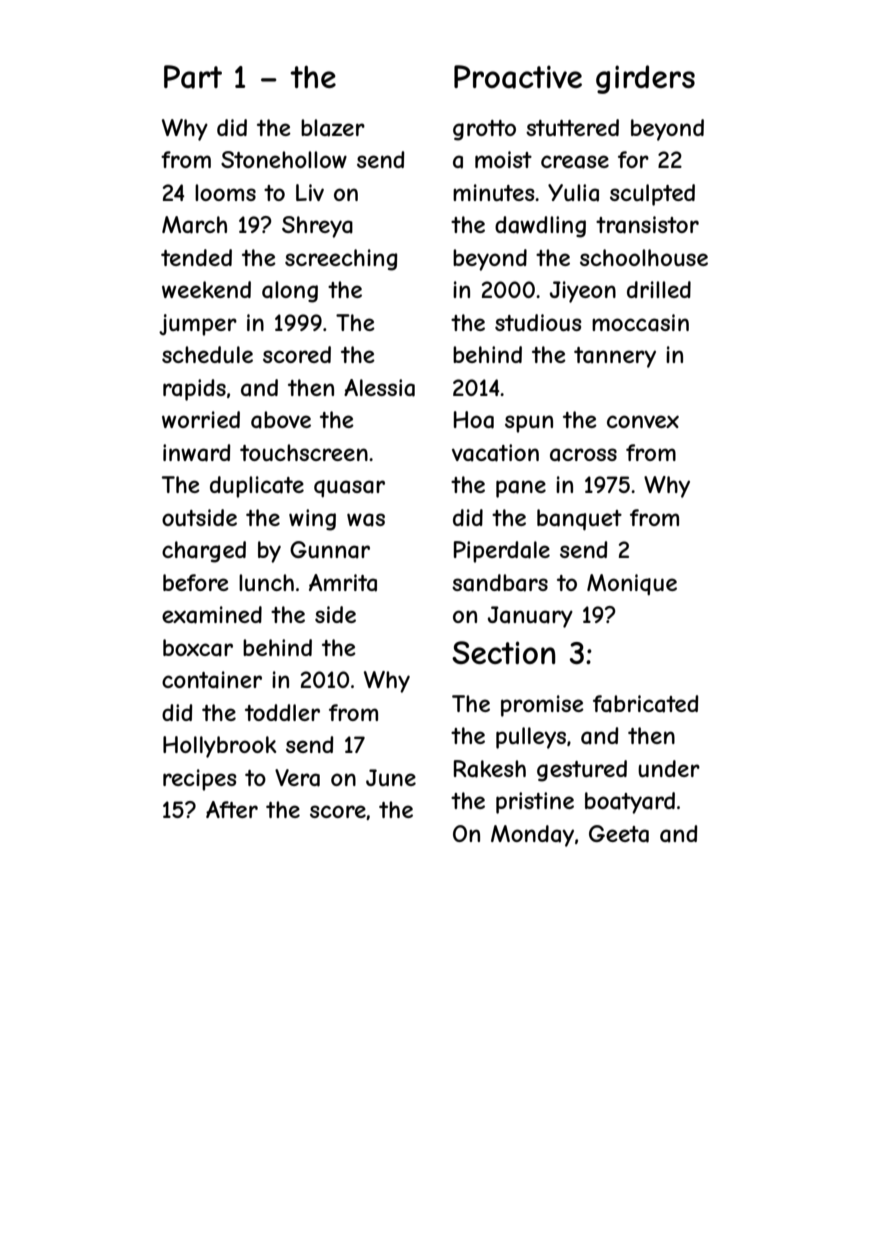  I want to click on girders, so click(645, 79).
